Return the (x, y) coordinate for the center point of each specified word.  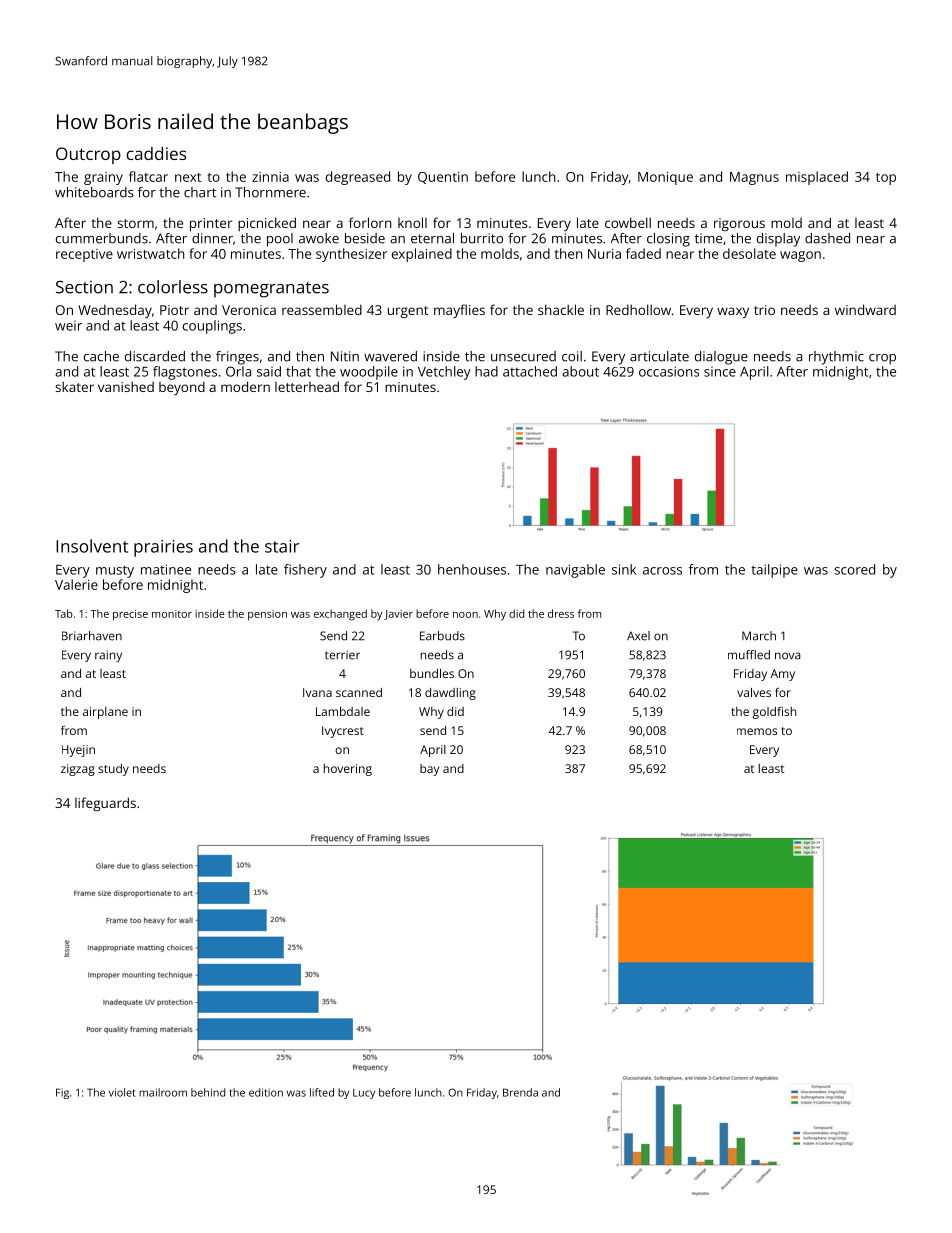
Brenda (520, 1092)
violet (122, 1092)
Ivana (317, 692)
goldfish (774, 713)
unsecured (523, 356)
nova (788, 656)
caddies (156, 153)
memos (757, 731)
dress (561, 613)
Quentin (443, 178)
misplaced (817, 178)
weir (68, 326)
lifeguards (105, 804)
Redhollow (638, 309)
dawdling (450, 694)
